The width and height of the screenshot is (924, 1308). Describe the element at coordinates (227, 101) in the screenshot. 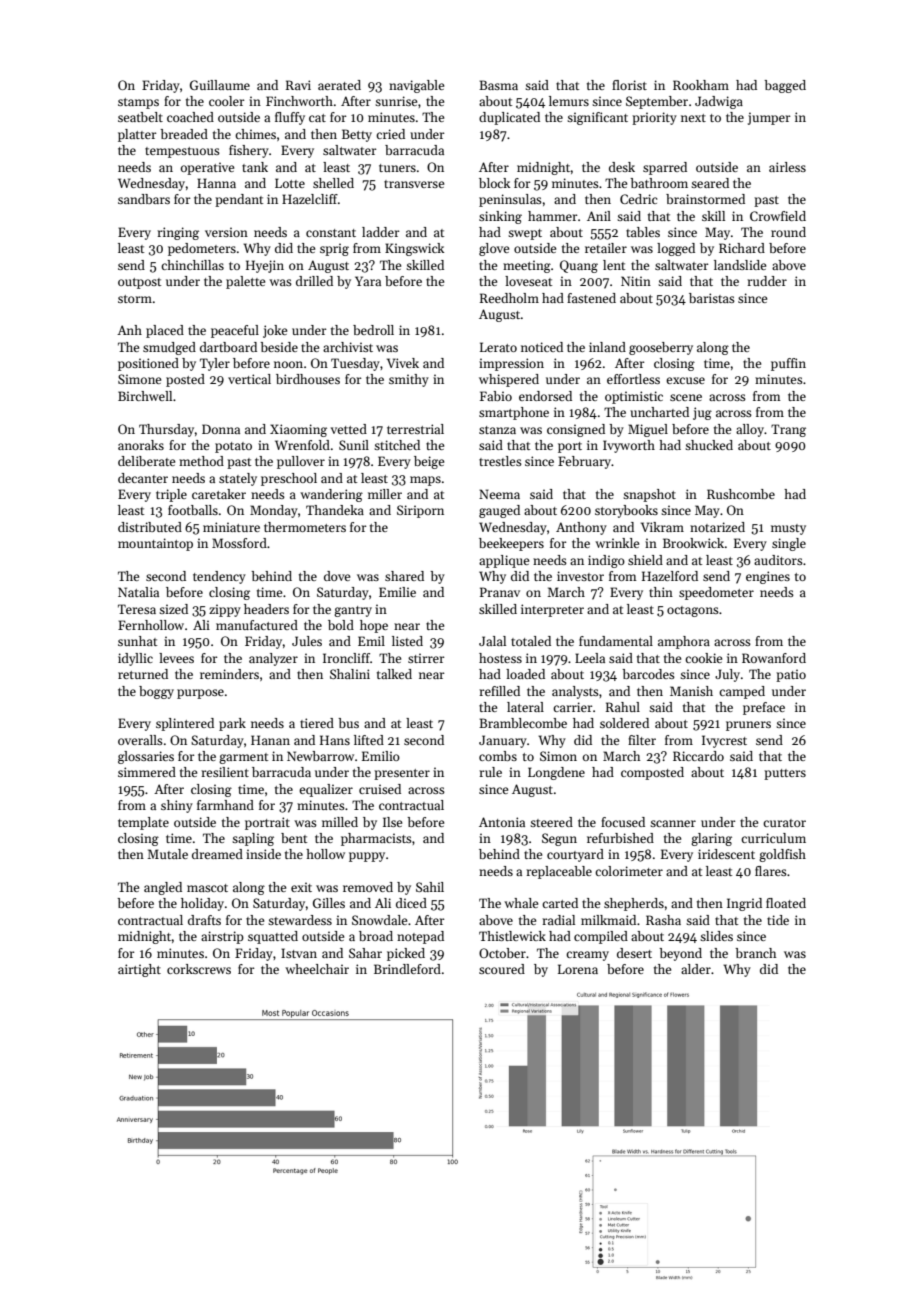

I see `cooler` at that location.
